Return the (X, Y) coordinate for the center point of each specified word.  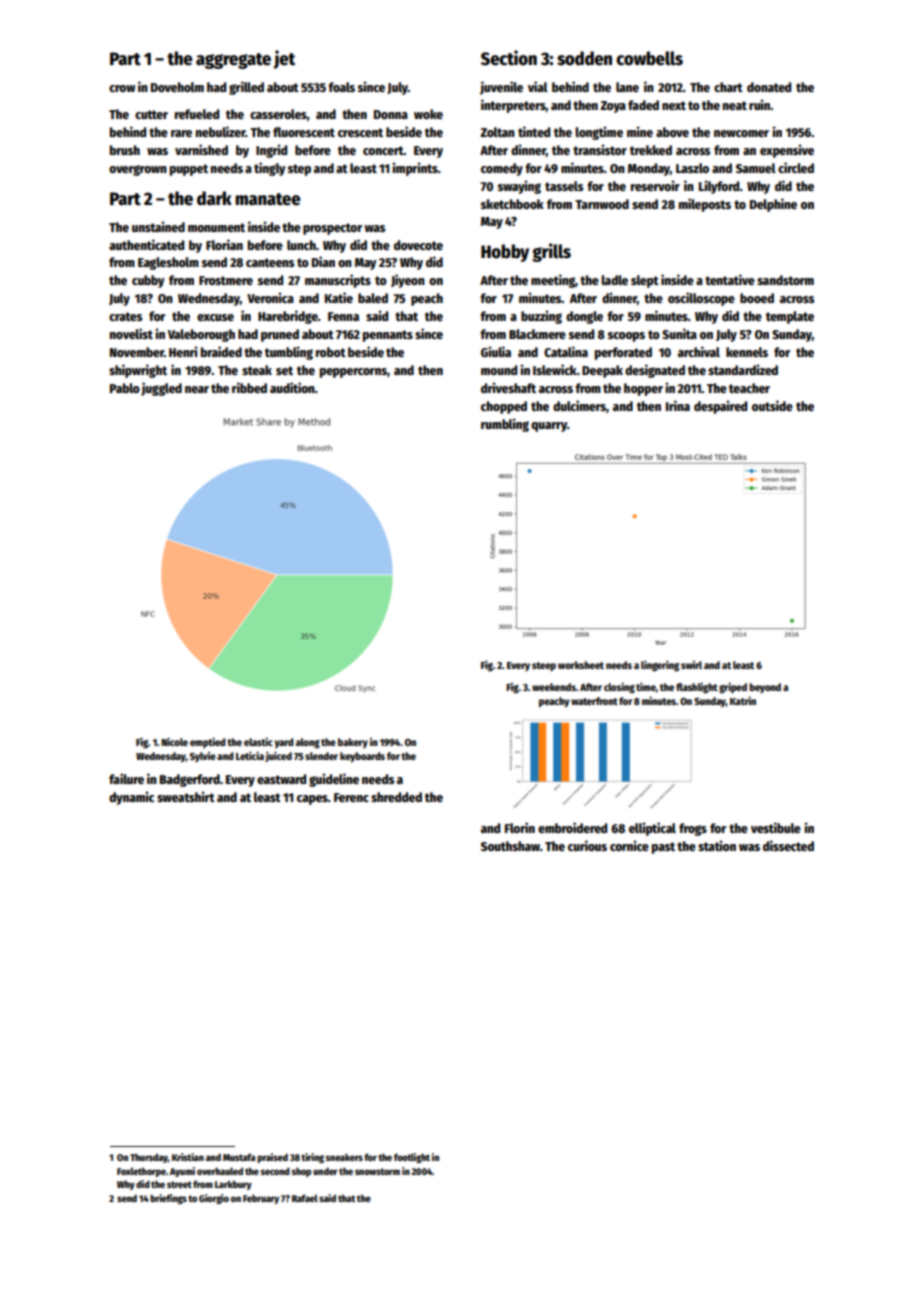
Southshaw (510, 846)
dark (214, 198)
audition (292, 387)
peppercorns (353, 373)
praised (272, 1158)
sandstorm (785, 280)
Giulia (496, 351)
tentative (730, 279)
